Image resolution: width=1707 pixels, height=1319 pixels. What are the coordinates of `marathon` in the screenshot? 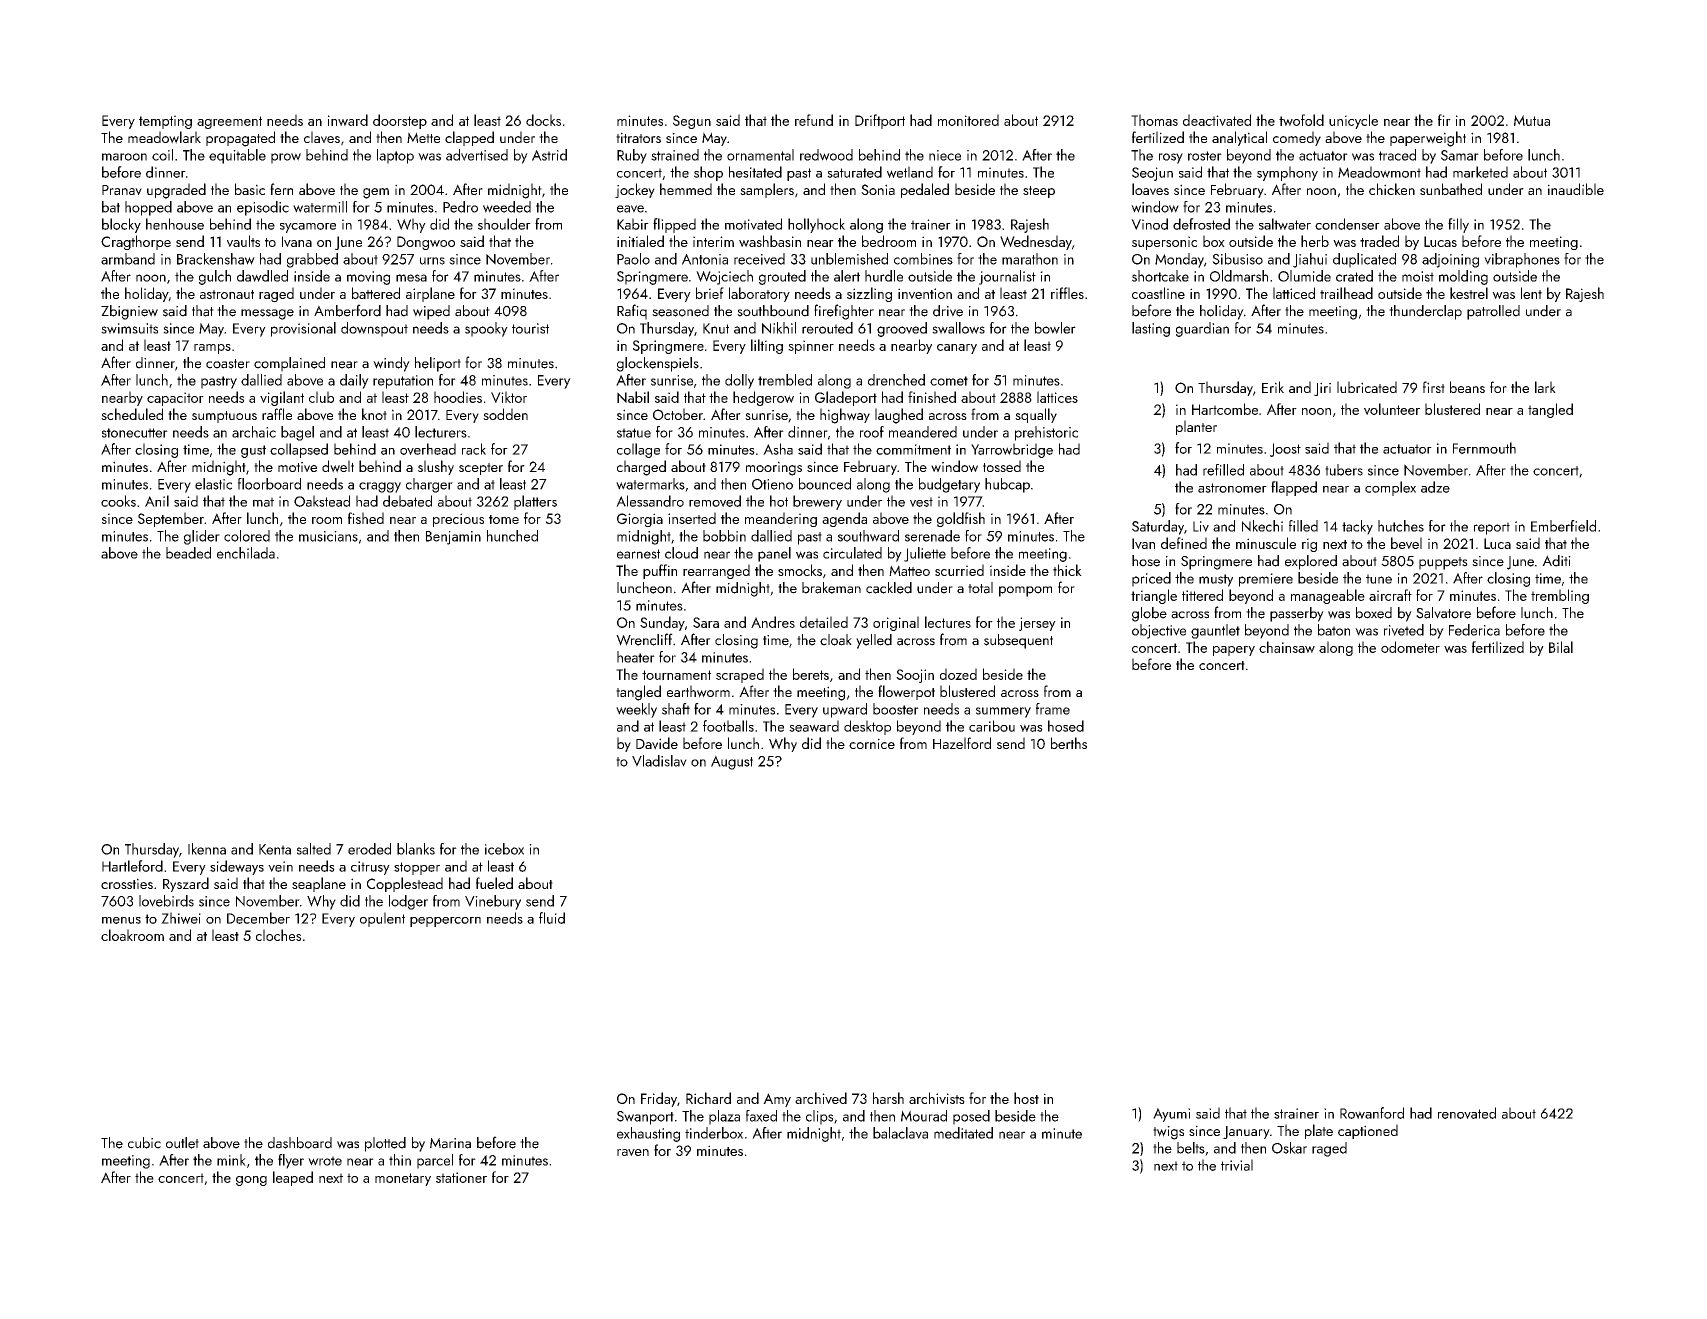 It's located at (1030, 259).
